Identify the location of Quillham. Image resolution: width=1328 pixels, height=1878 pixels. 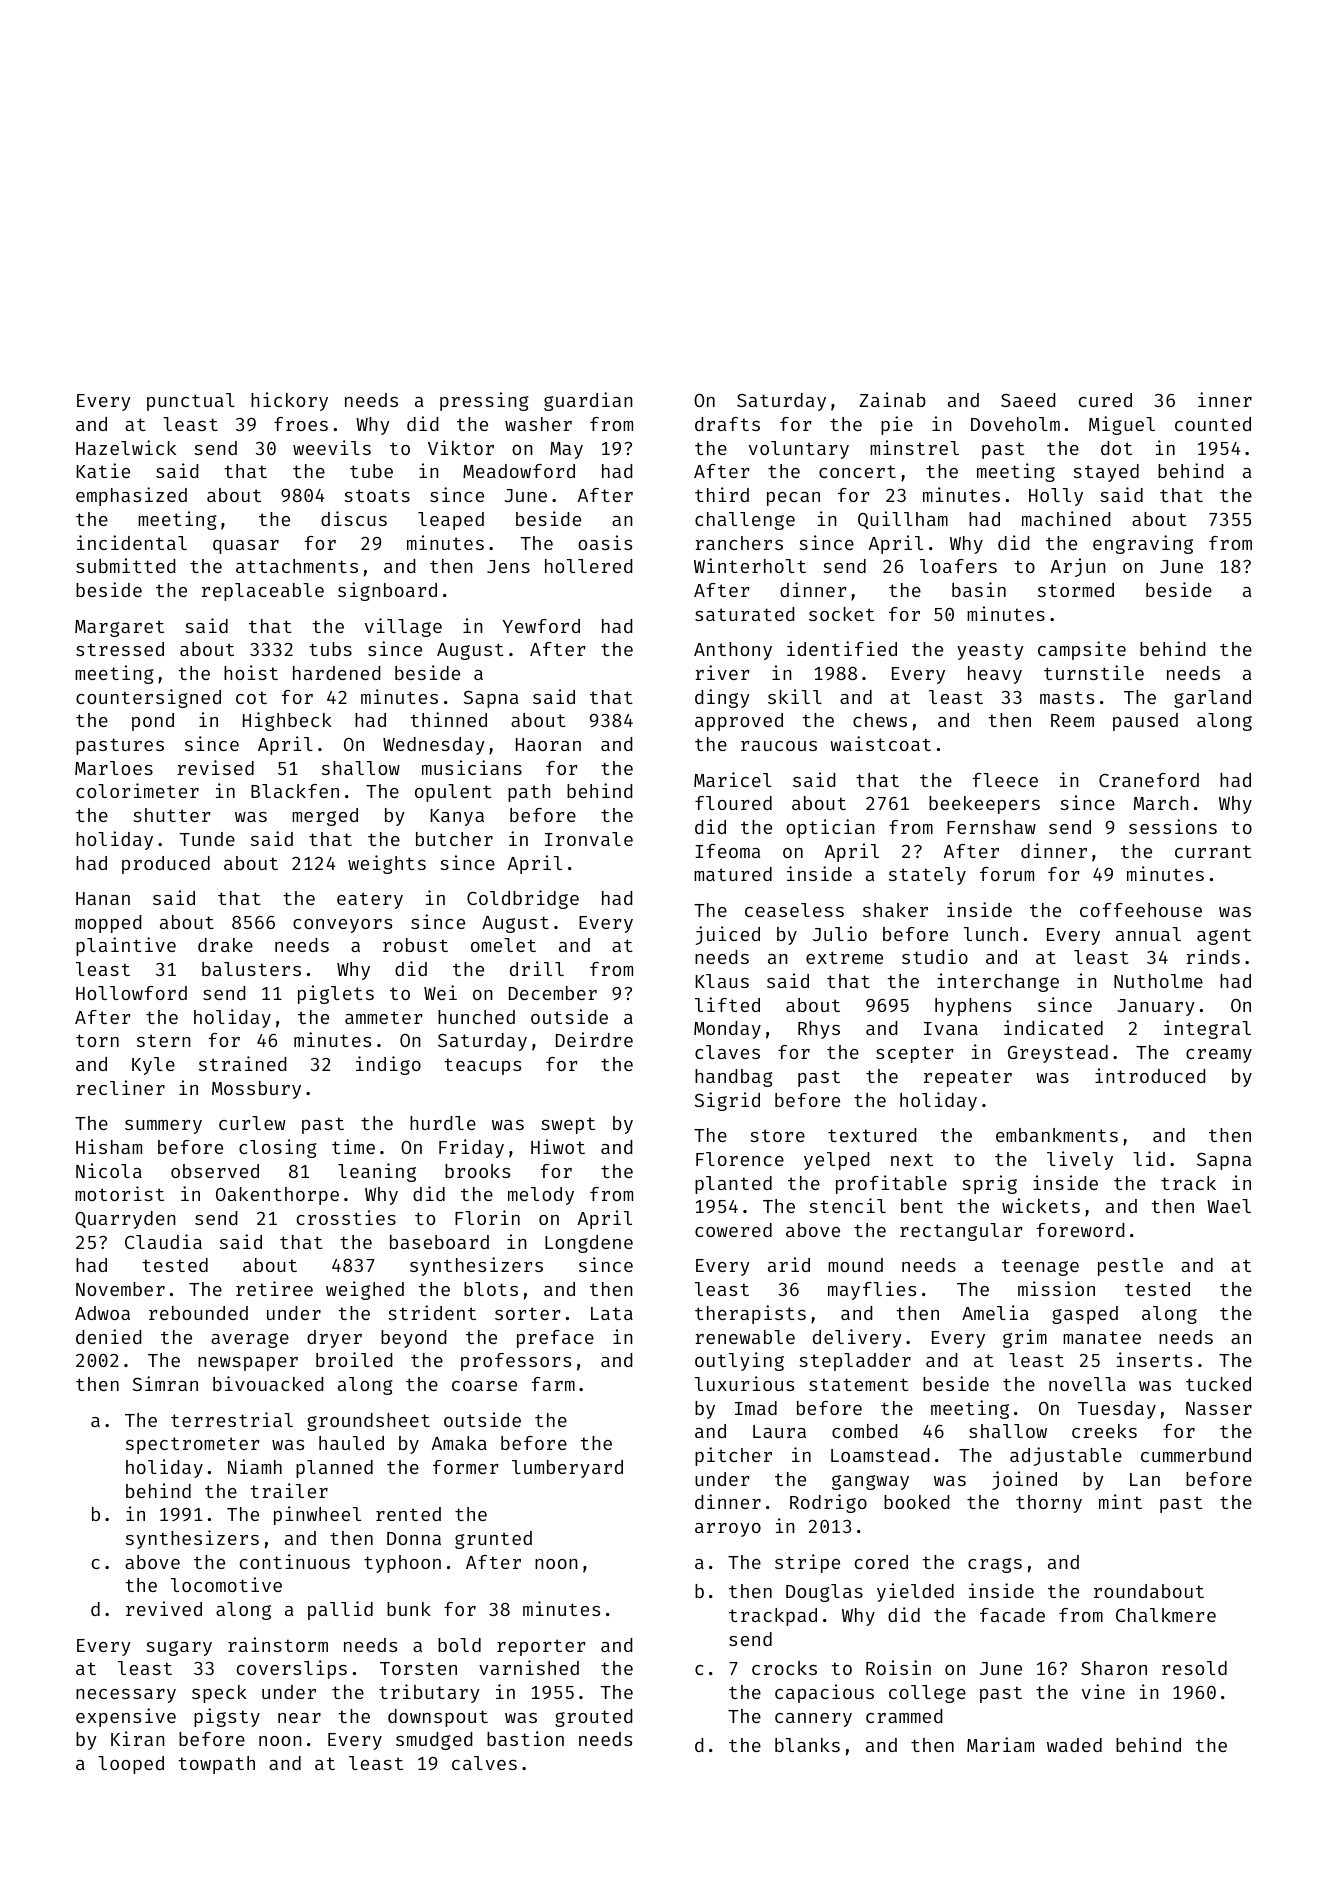
(903, 520).
